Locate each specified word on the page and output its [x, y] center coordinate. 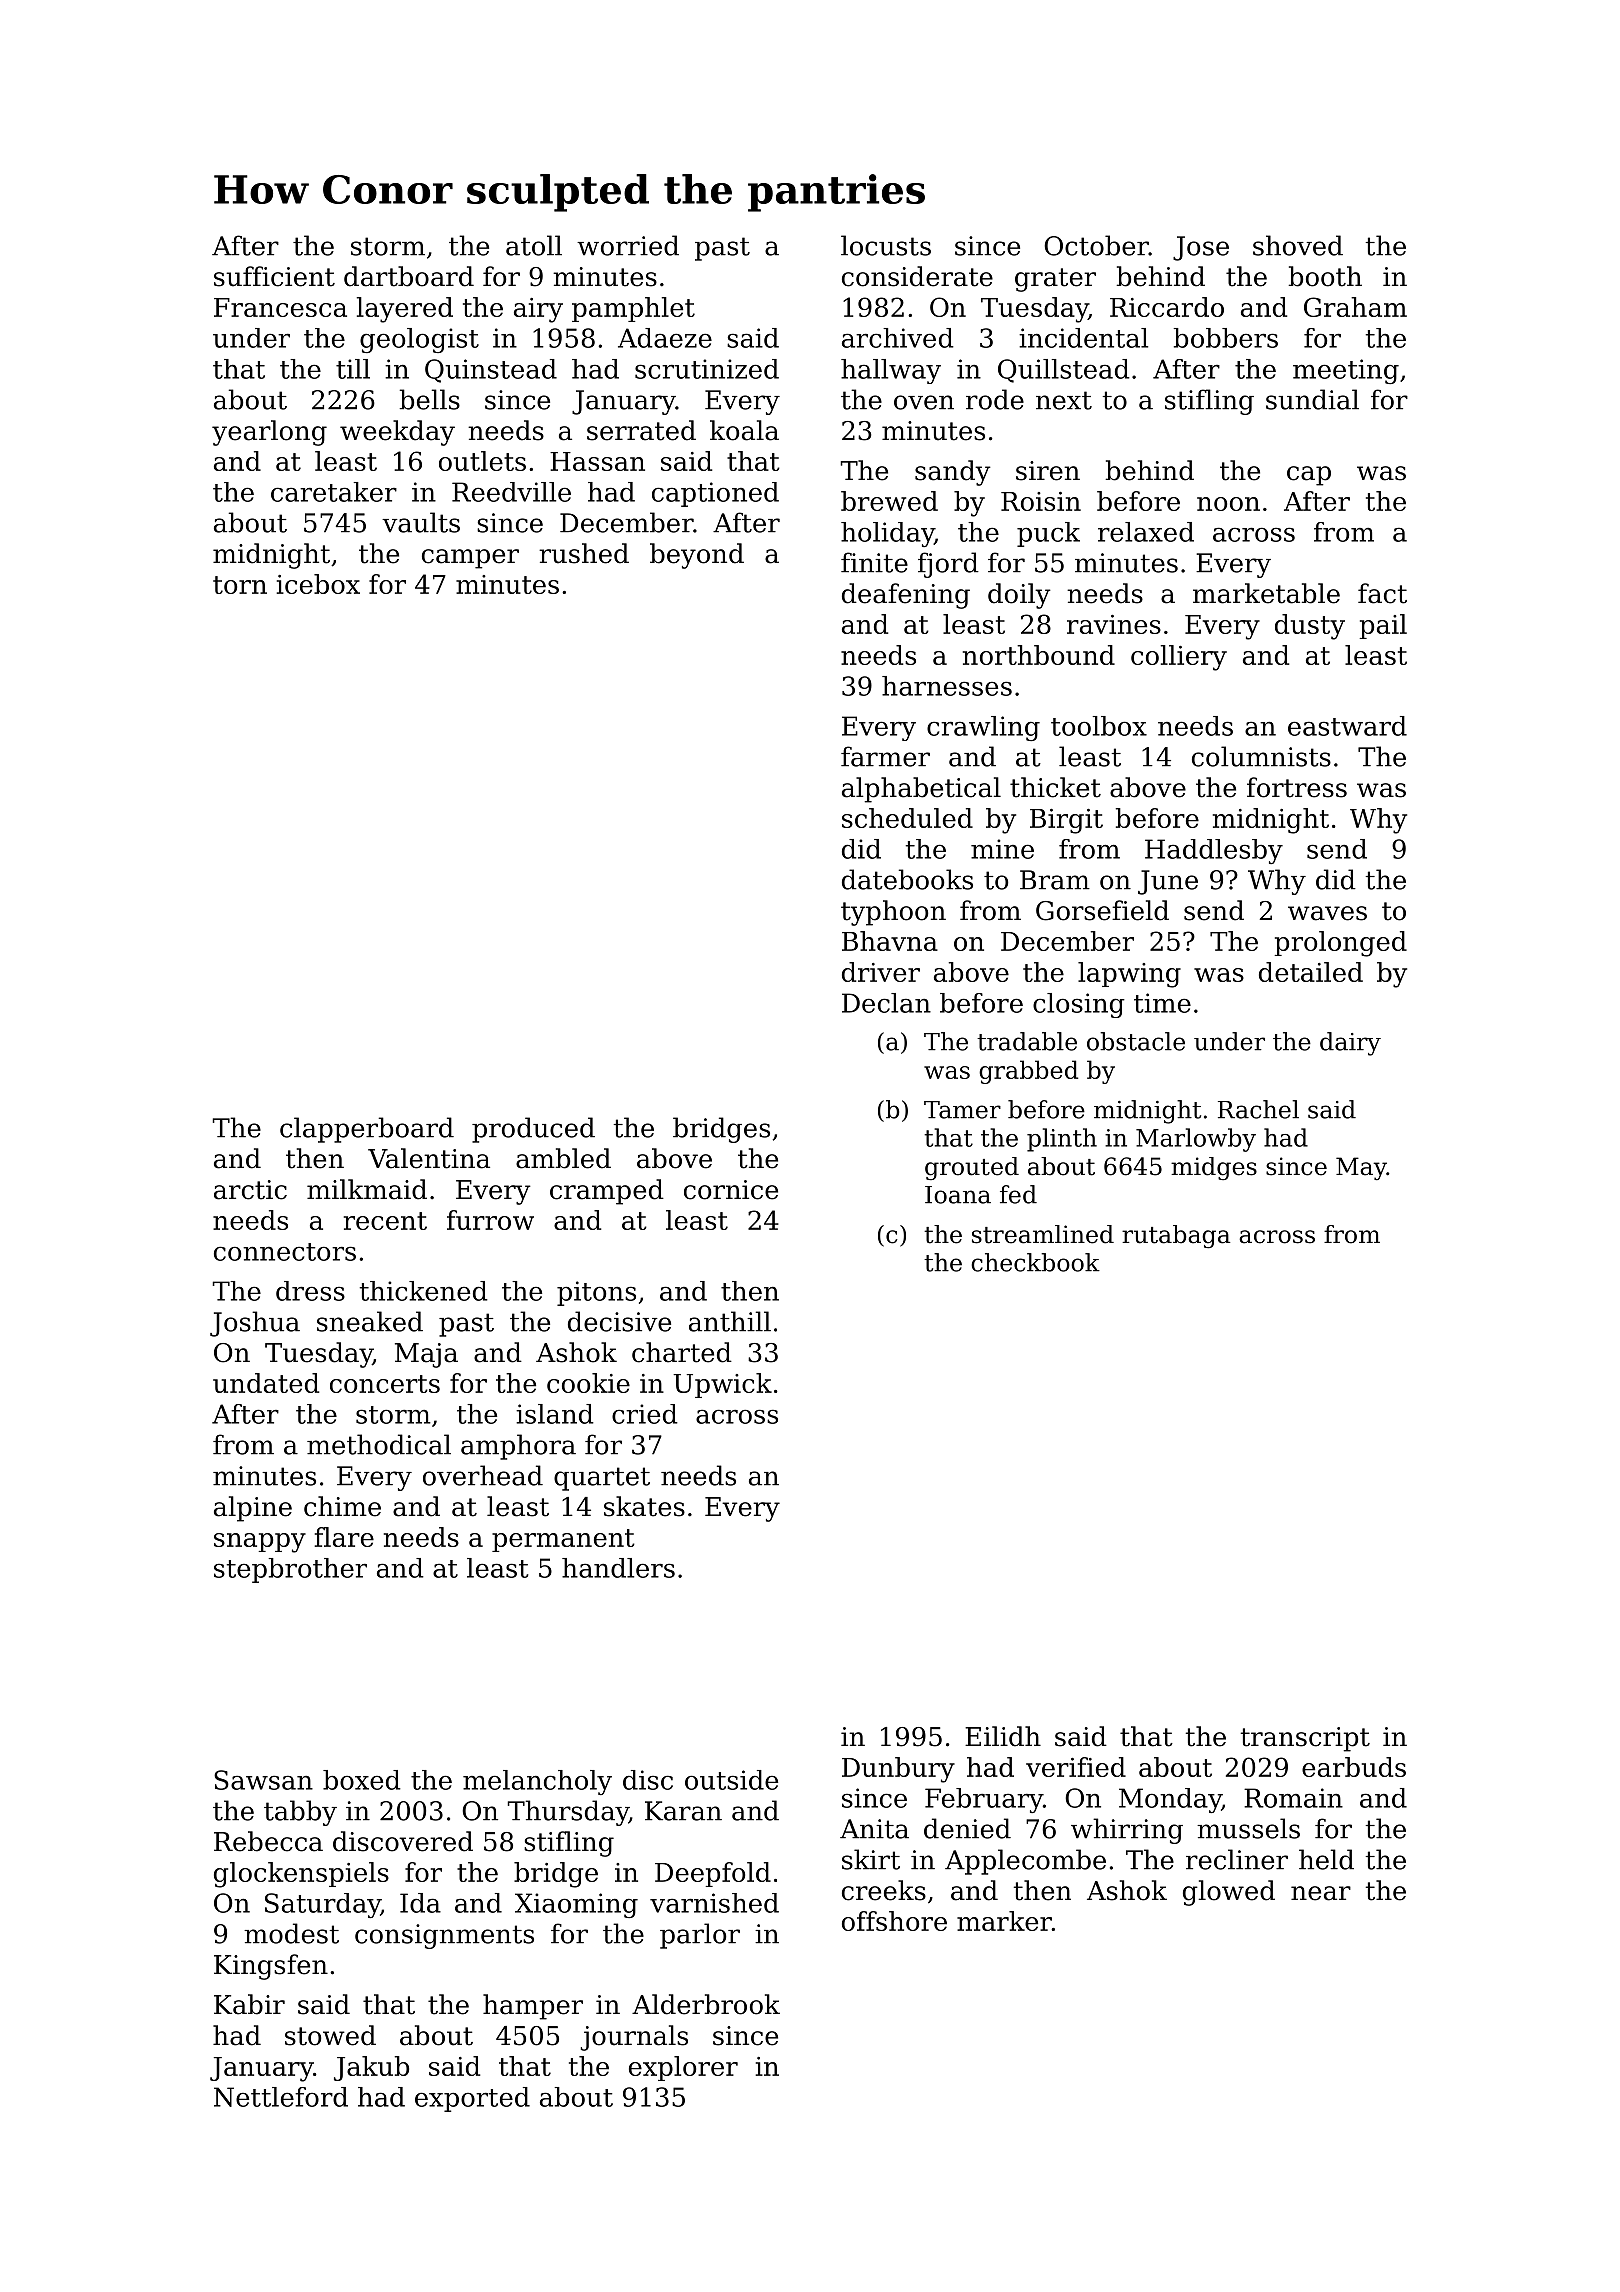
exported [472, 2099]
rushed [584, 553]
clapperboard [367, 1130]
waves [1327, 913]
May [1361, 1169]
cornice [731, 1190]
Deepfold [713, 1874]
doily [1019, 596]
